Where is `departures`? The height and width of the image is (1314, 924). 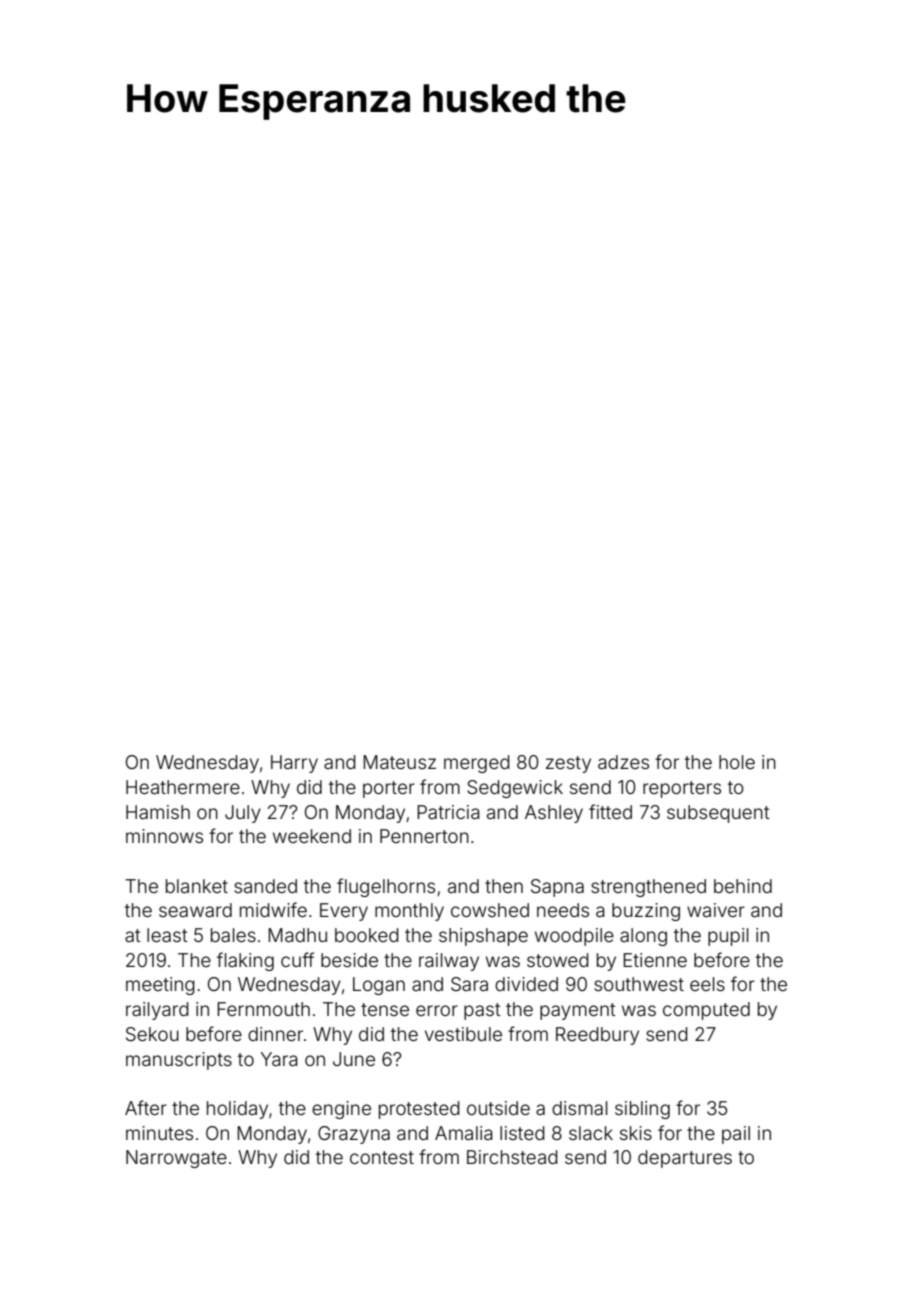 departures is located at coordinates (685, 1159).
